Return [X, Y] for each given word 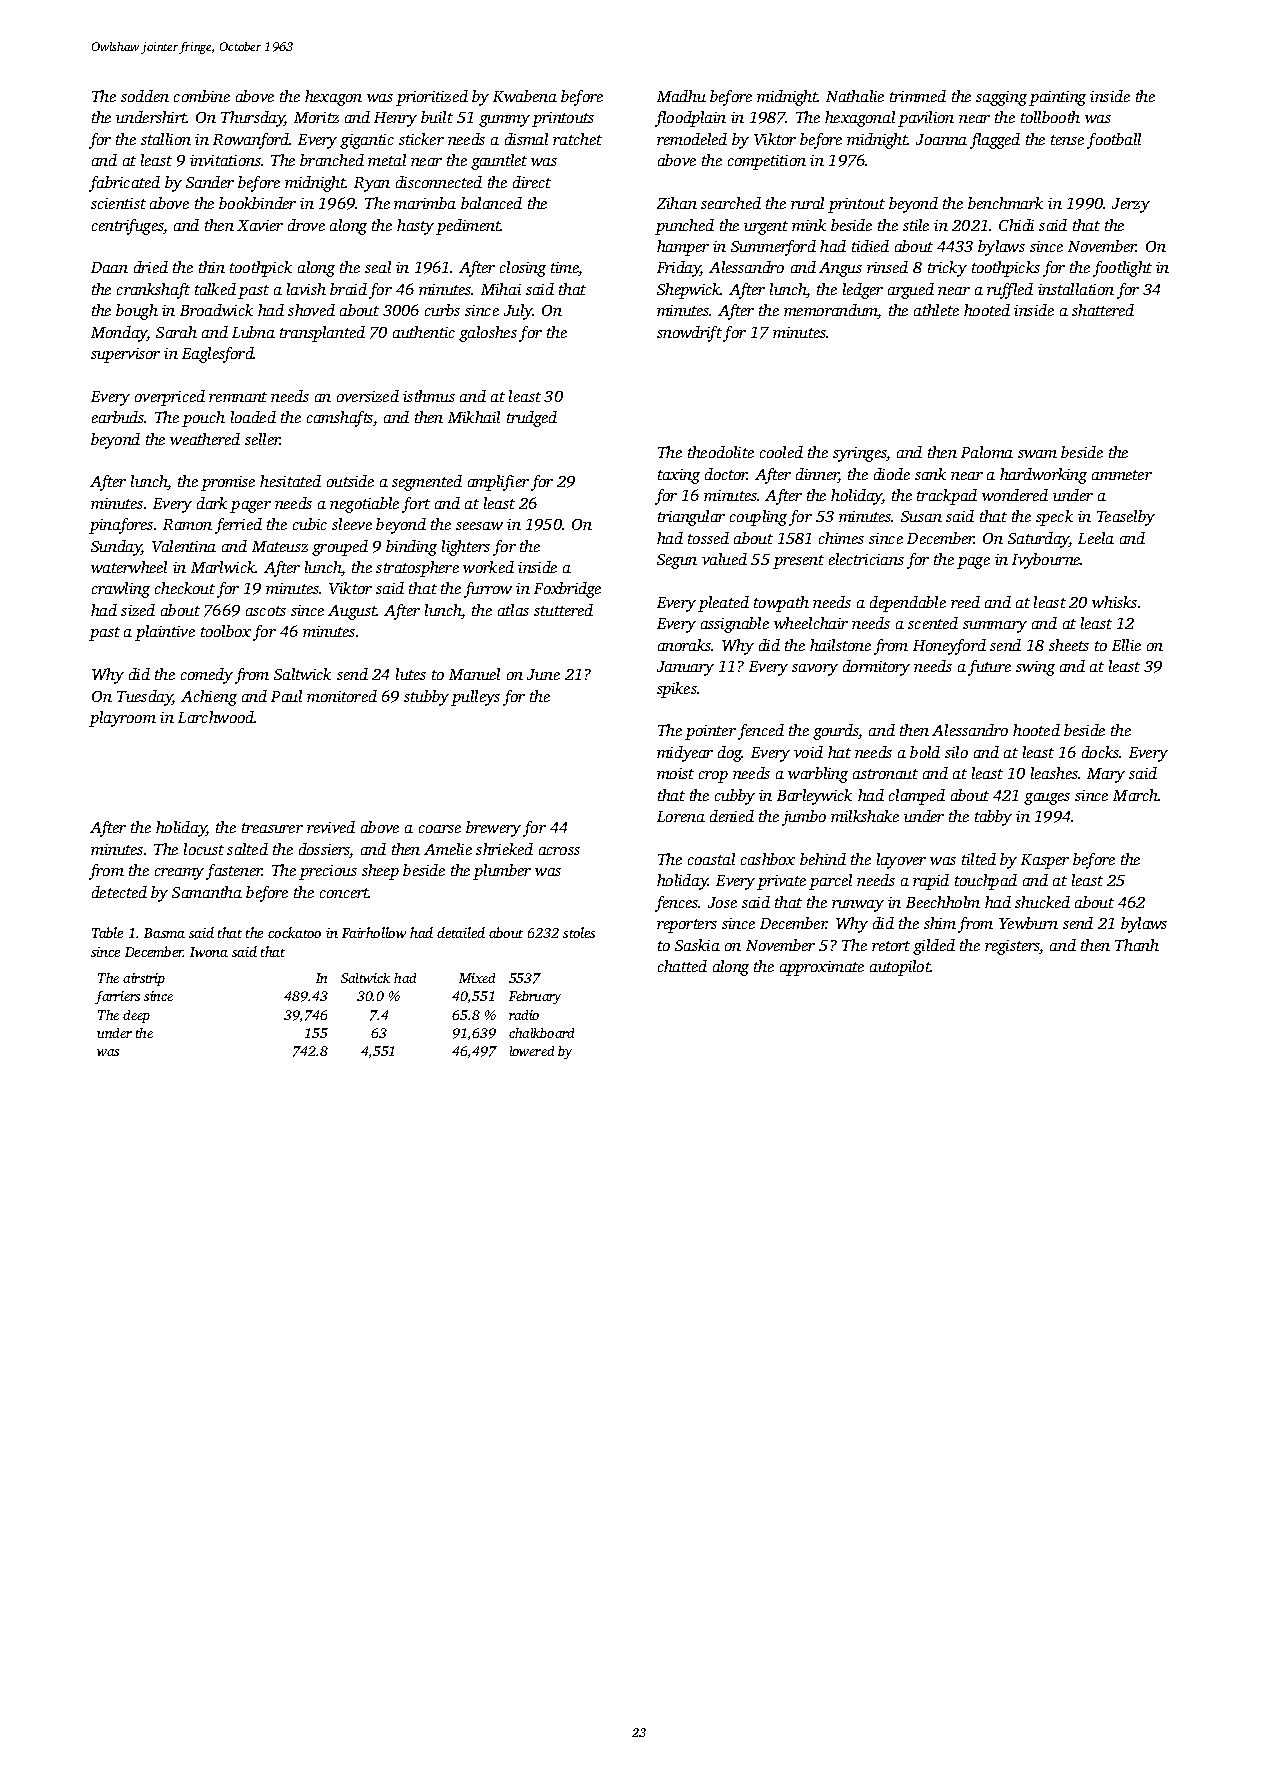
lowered [532, 1051]
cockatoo [294, 932]
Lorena [681, 816]
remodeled [692, 139]
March [1136, 795]
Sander [210, 182]
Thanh [1137, 945]
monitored [342, 696]
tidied [870, 246]
